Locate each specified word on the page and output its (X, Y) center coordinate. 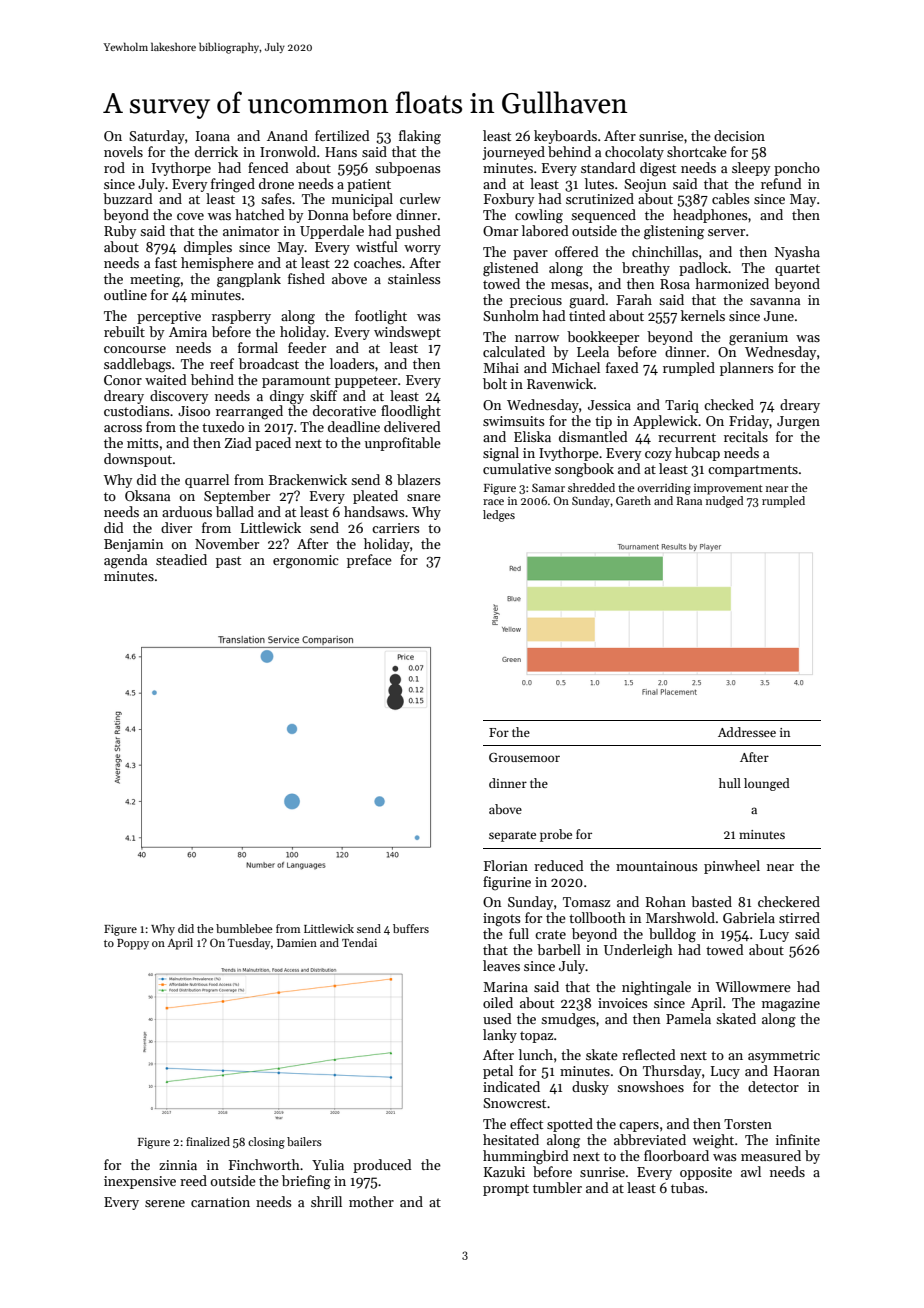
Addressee (747, 732)
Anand (287, 135)
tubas (687, 1187)
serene (165, 1203)
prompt (506, 1190)
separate (512, 836)
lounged (767, 784)
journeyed (513, 153)
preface (369, 561)
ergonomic (306, 562)
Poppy (133, 944)
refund (781, 183)
